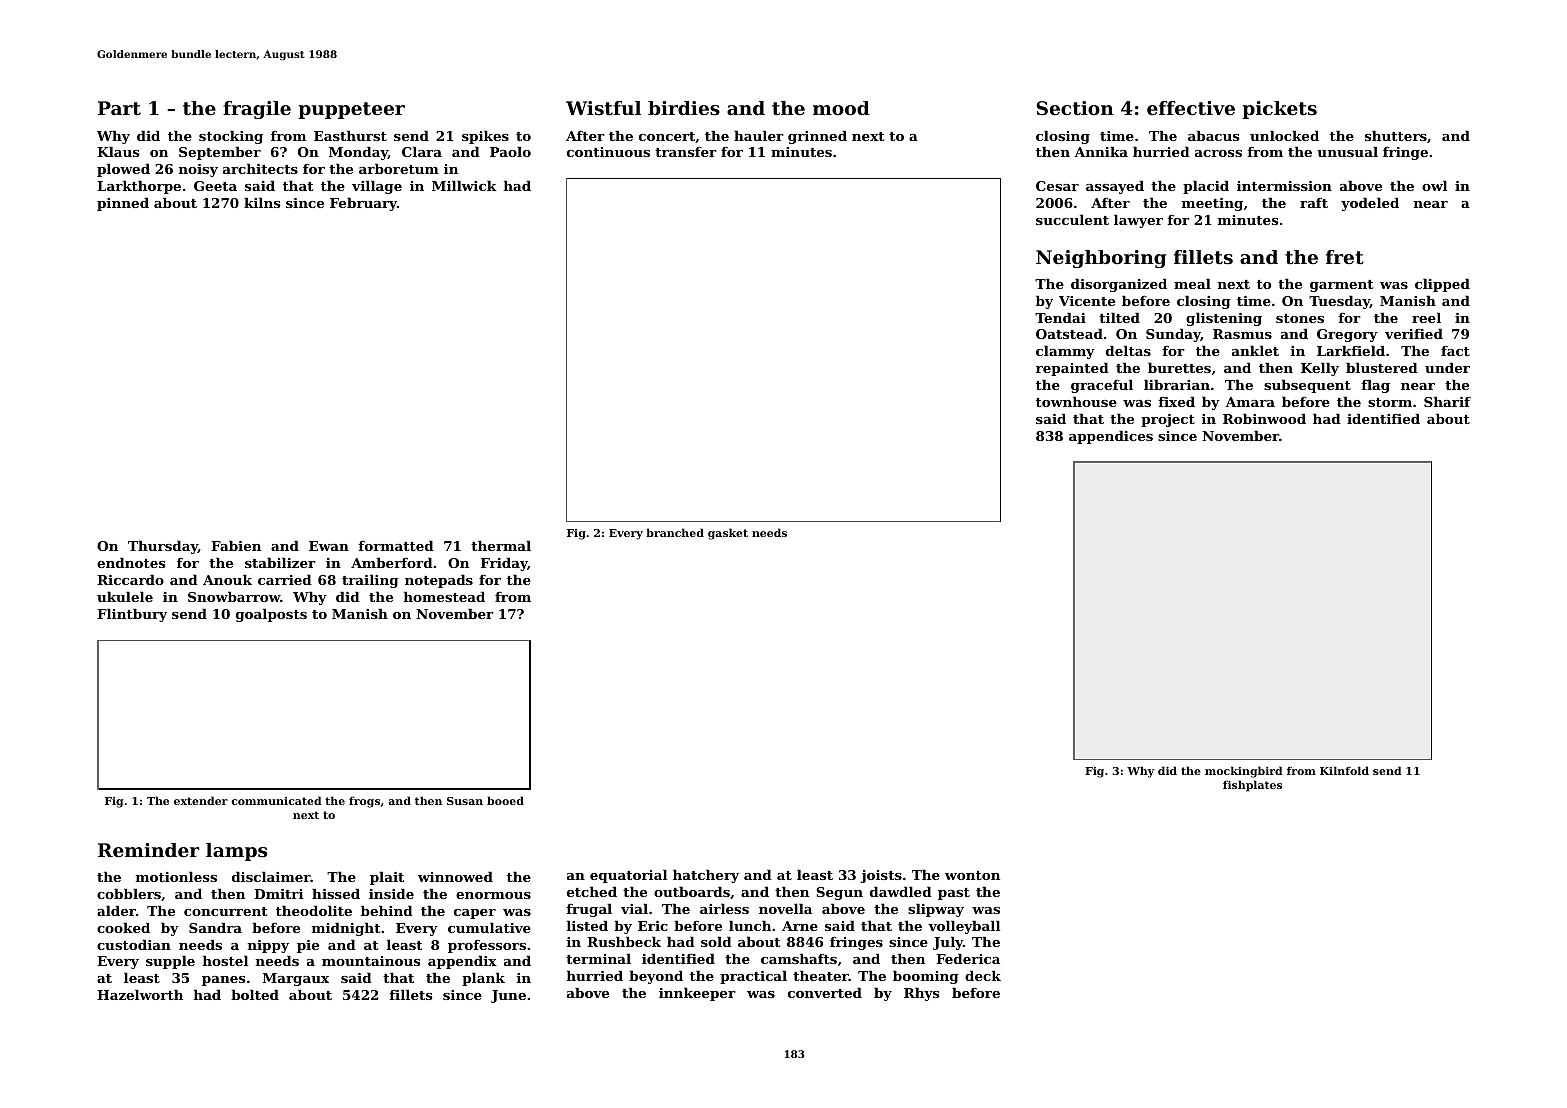 The image size is (1567, 1108). Describe the element at coordinates (1244, 772) in the screenshot. I see `mockingbird` at that location.
